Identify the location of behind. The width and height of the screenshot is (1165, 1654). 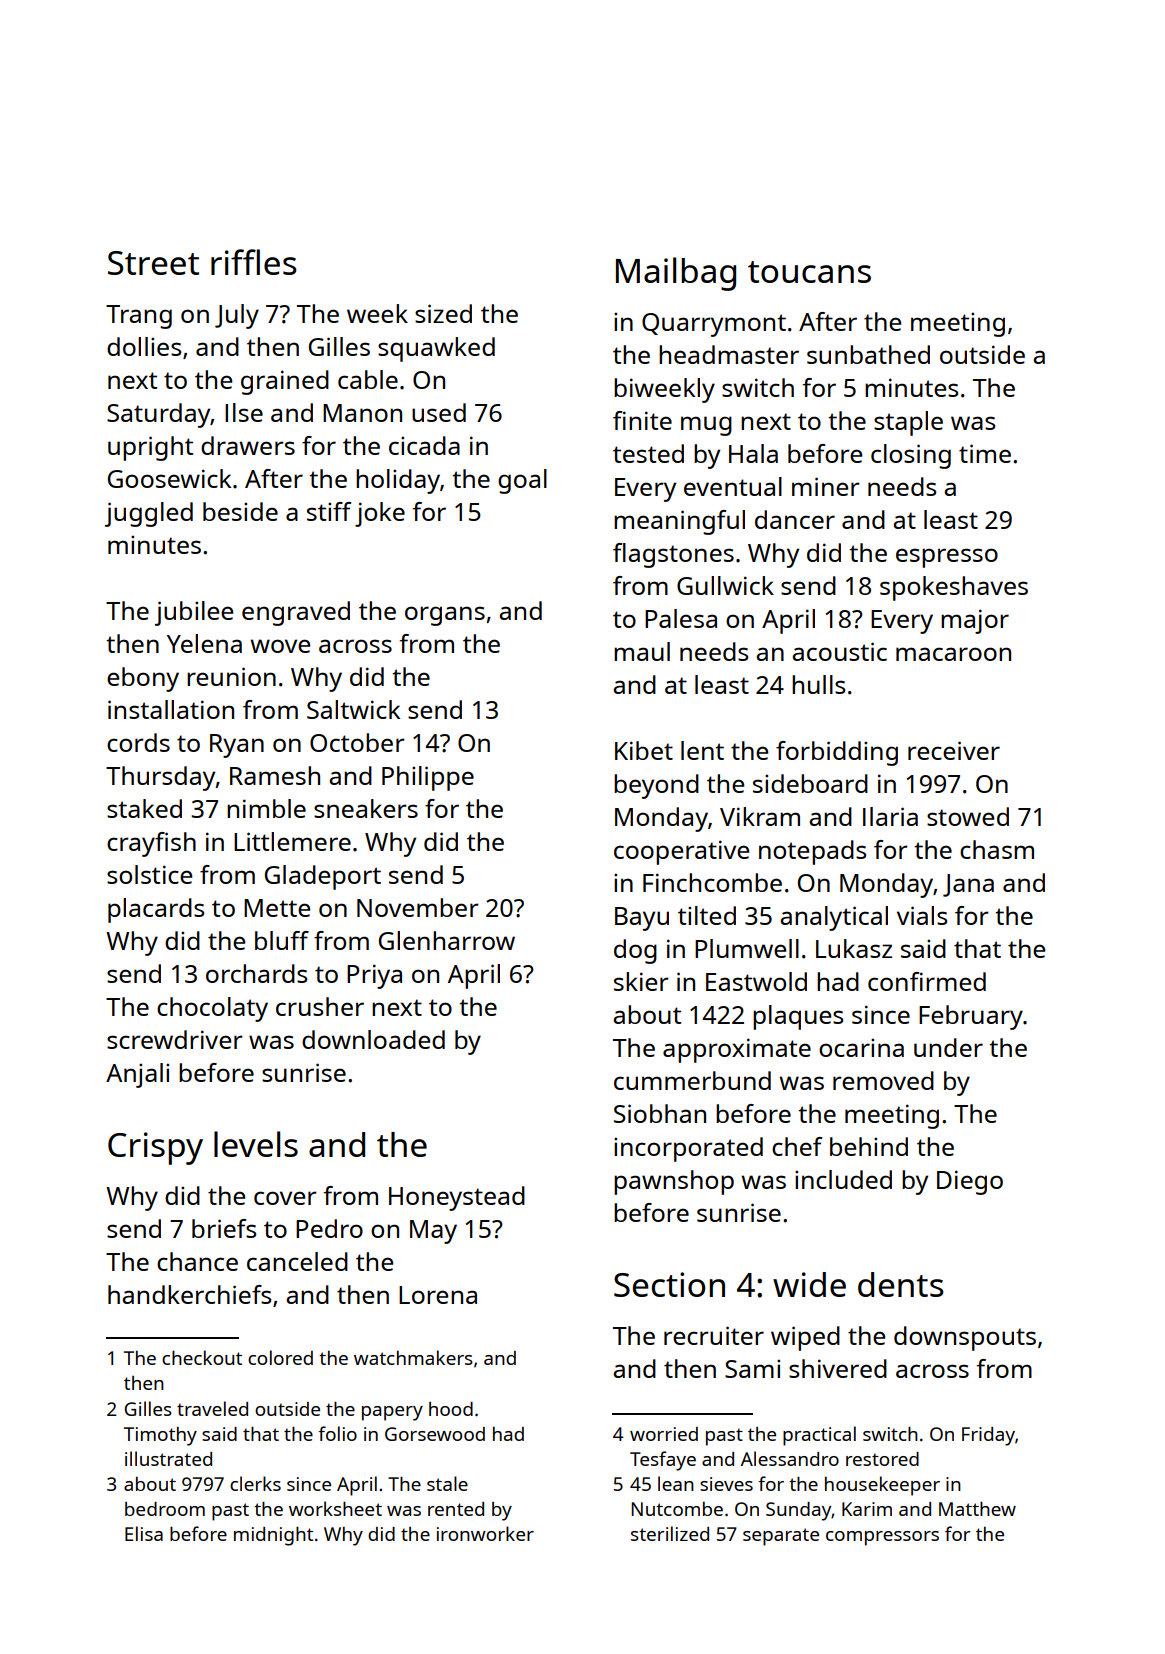
(869, 1146).
